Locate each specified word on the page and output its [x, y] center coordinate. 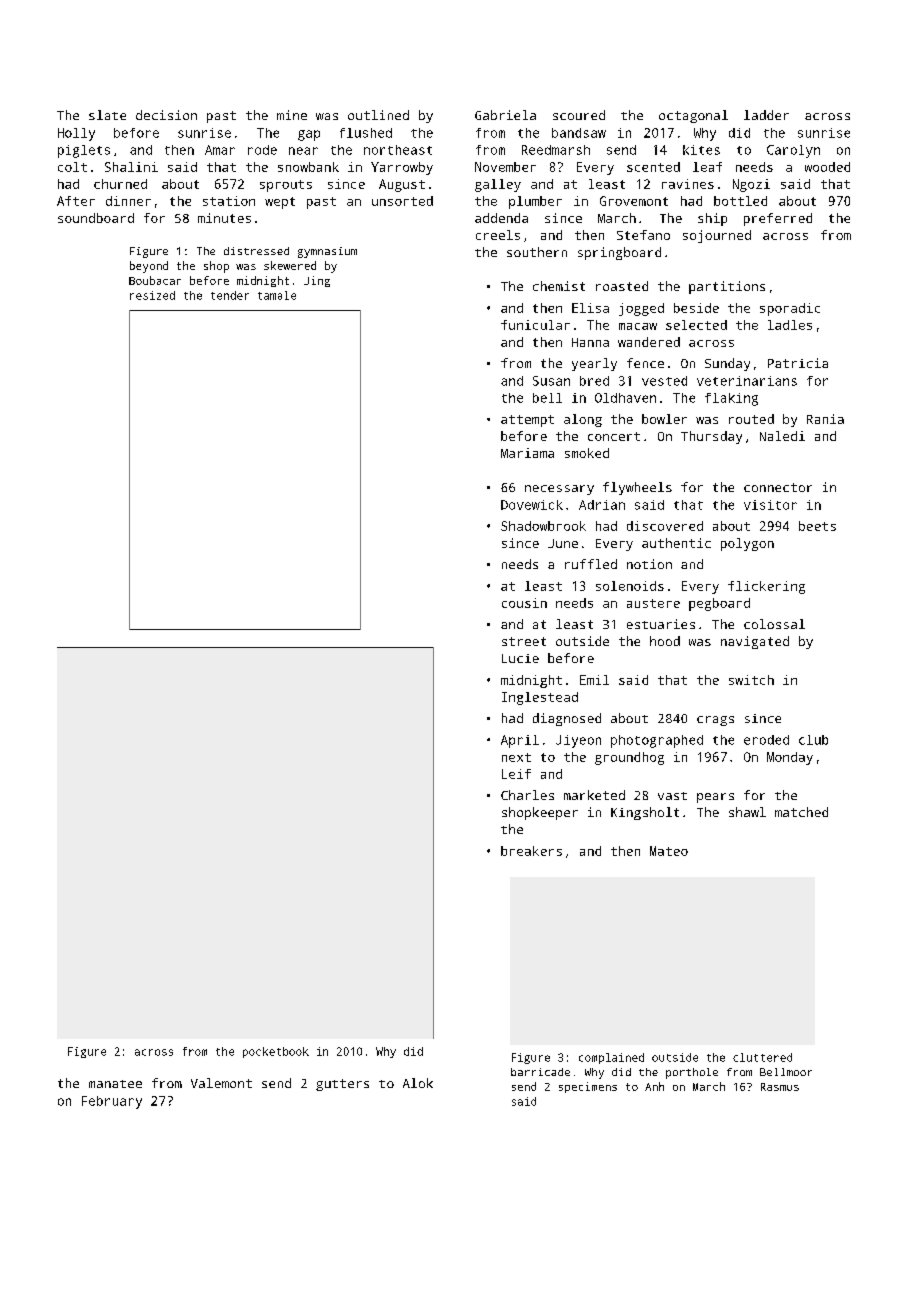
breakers [531, 851]
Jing [317, 281]
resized [152, 295]
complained [611, 1058]
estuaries [661, 624]
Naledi [782, 436]
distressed [256, 251]
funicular [535, 325]
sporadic [790, 309]
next [516, 757]
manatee [115, 1084]
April [520, 741]
